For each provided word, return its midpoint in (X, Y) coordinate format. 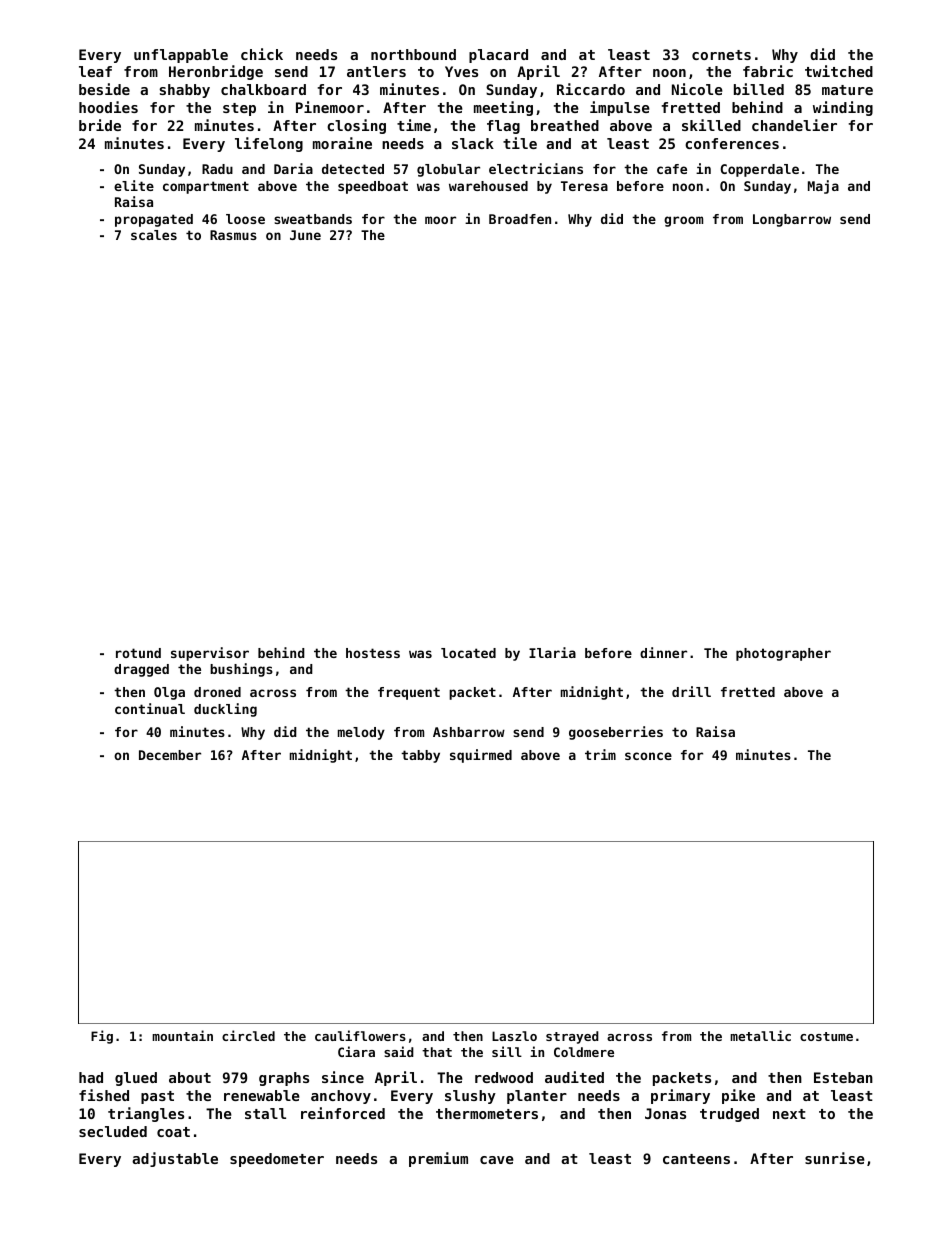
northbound (413, 54)
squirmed (481, 756)
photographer (783, 654)
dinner (663, 652)
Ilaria (552, 652)
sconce (648, 756)
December (170, 755)
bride (100, 125)
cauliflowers (360, 1035)
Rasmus (233, 235)
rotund (138, 653)
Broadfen (520, 219)
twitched (839, 71)
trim (600, 754)
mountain (182, 1035)
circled (248, 1035)
